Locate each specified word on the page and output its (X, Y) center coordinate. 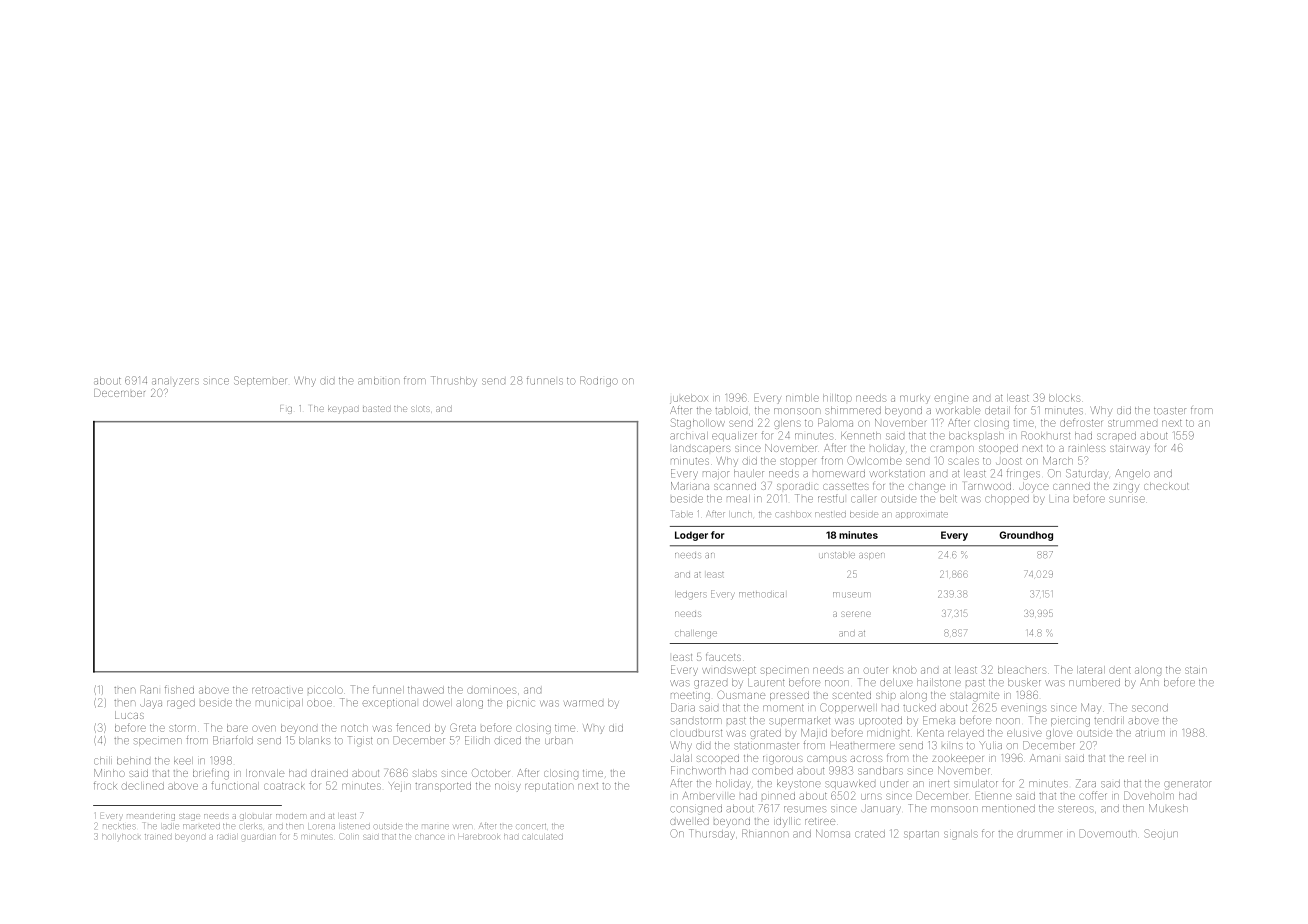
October (491, 773)
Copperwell (848, 708)
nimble (802, 398)
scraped (1116, 436)
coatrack (283, 786)
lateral (1091, 670)
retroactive (277, 690)
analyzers (176, 382)
